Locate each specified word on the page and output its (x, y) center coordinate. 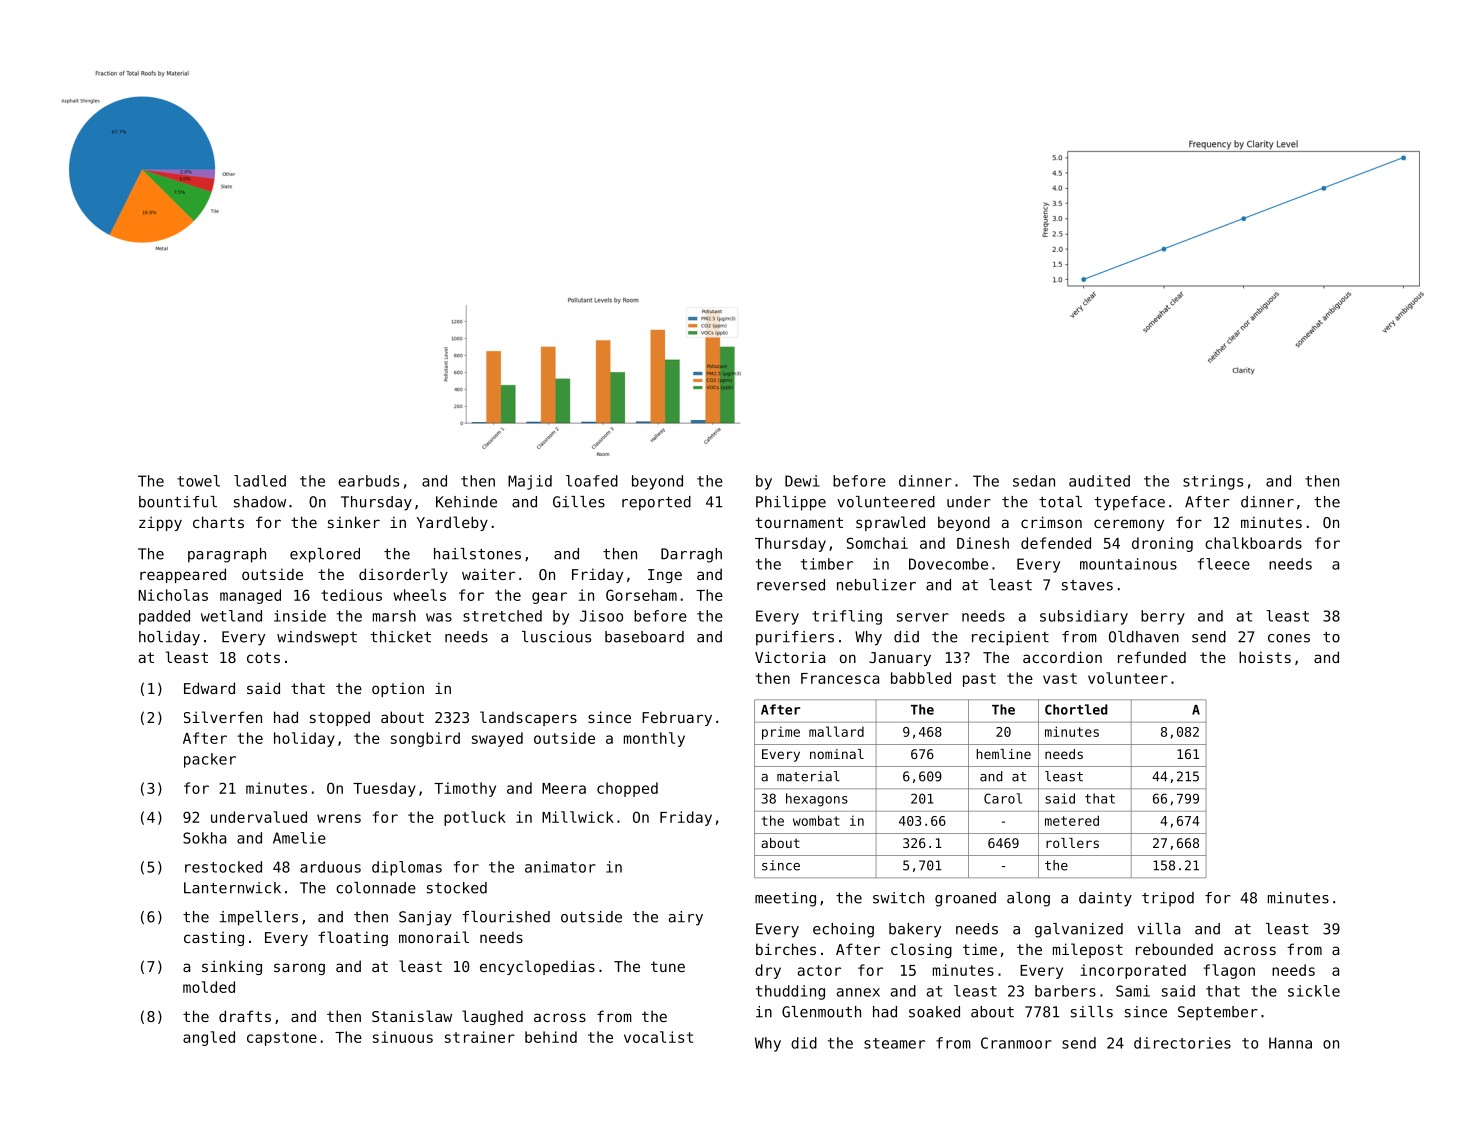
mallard (836, 731)
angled (209, 1038)
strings (1213, 482)
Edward (209, 688)
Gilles (579, 502)
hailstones (477, 554)
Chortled (1076, 709)
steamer (894, 1043)
